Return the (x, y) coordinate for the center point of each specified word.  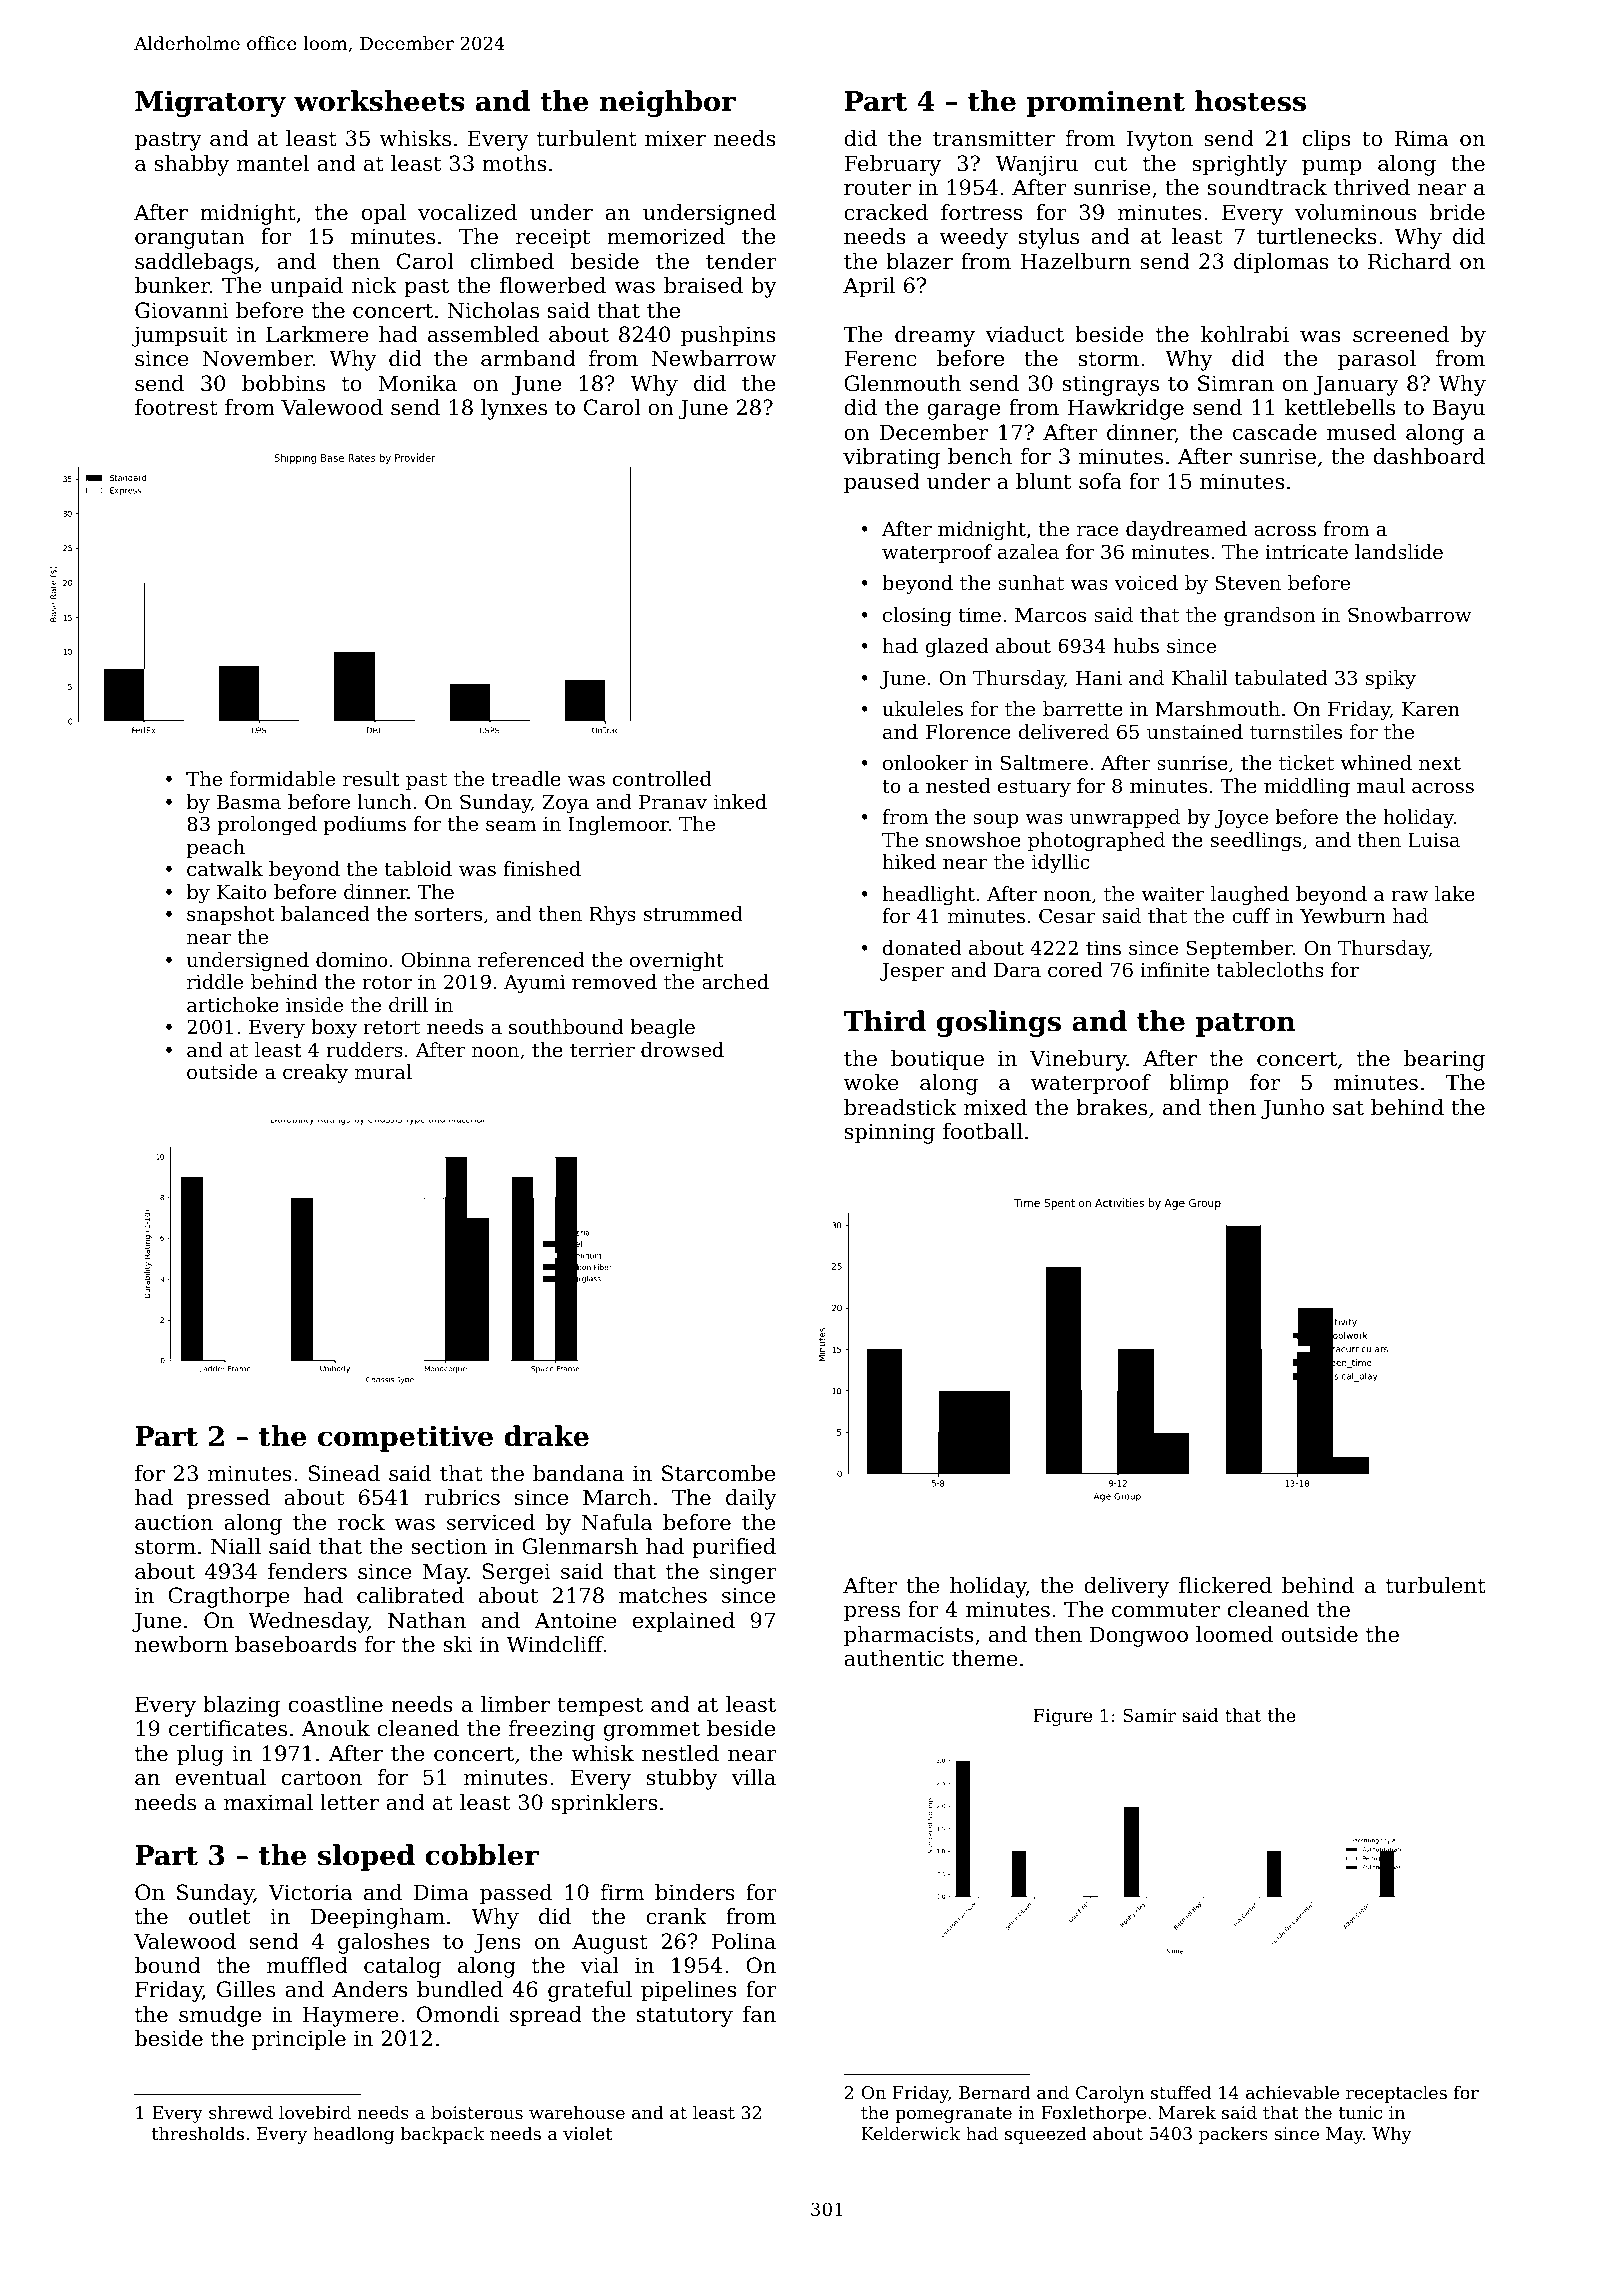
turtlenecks (1317, 236)
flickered (1225, 1585)
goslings (999, 1023)
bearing (1444, 1060)
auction (174, 1522)
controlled (662, 778)
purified (734, 1548)
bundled (460, 1989)
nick (374, 285)
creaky (315, 1074)
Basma (249, 802)
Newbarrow (713, 358)
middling (1307, 788)
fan (759, 2014)
